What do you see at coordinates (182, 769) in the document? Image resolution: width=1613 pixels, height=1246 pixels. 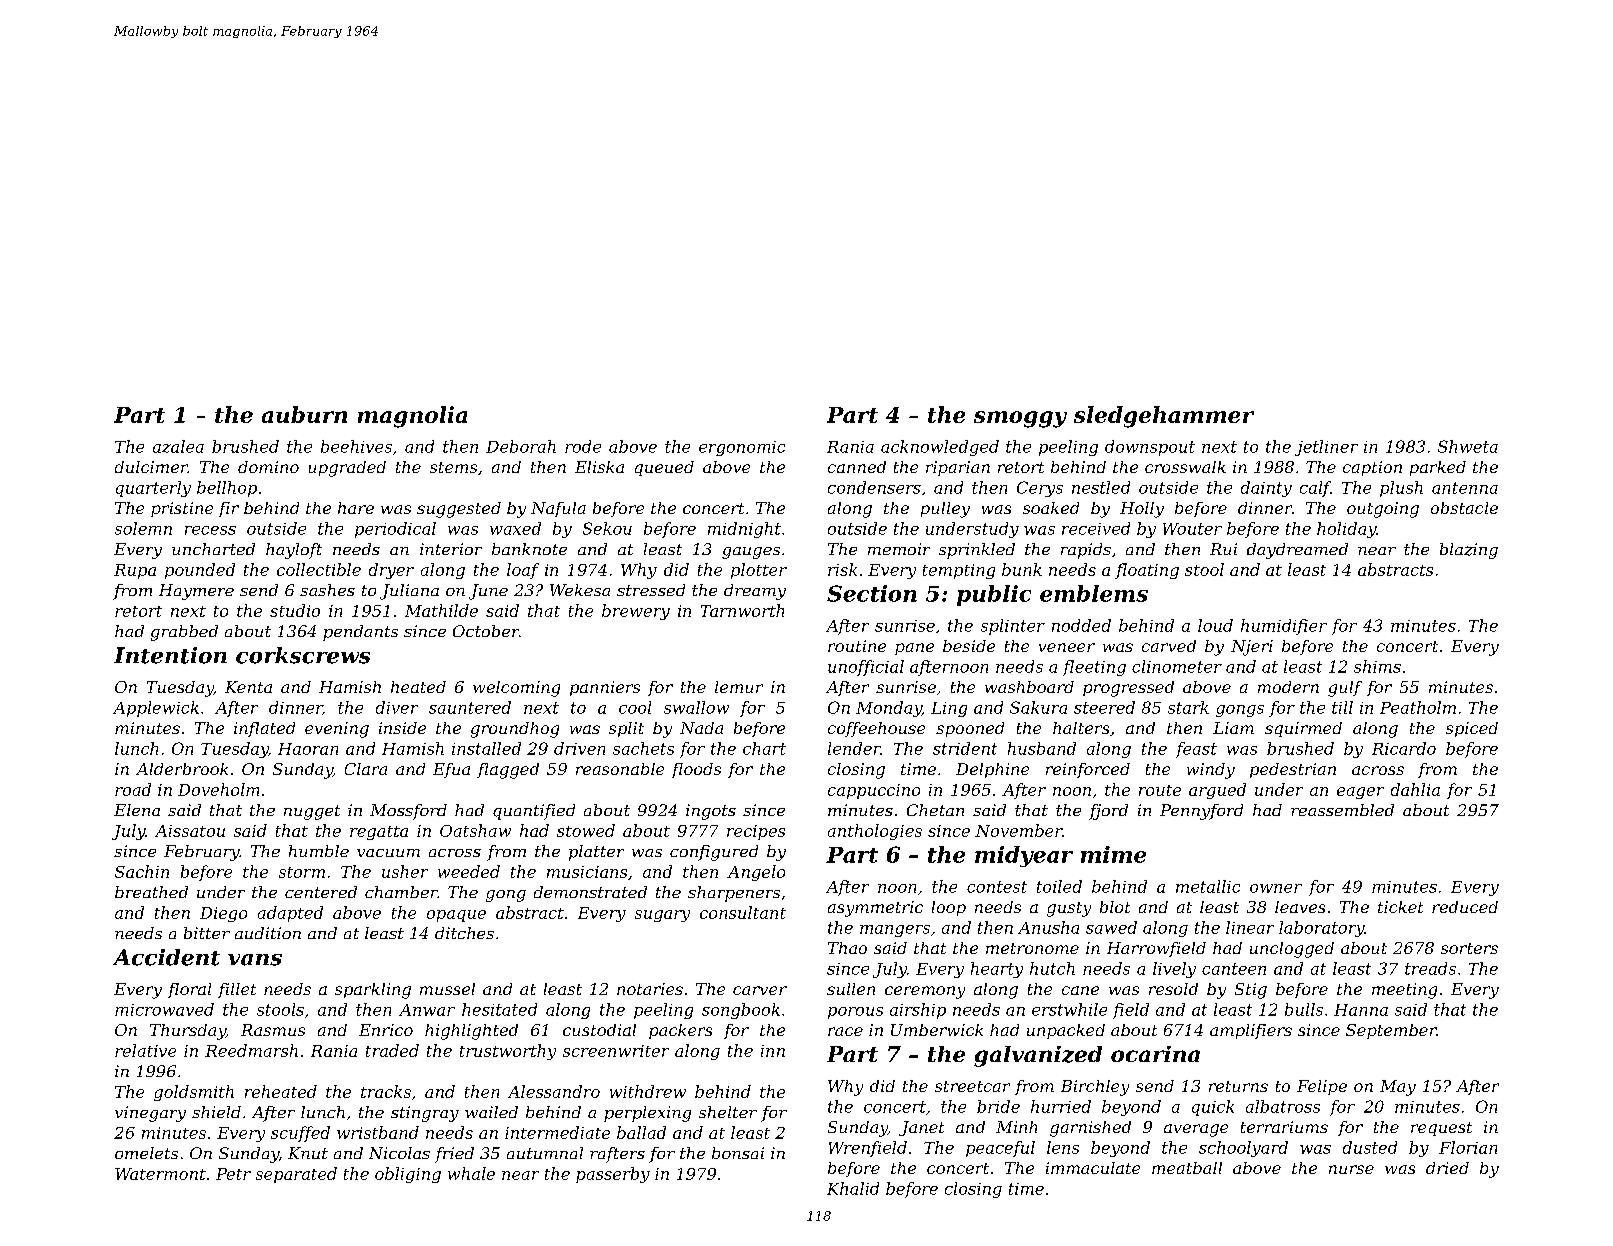 I see `Alderbrook` at bounding box center [182, 769].
